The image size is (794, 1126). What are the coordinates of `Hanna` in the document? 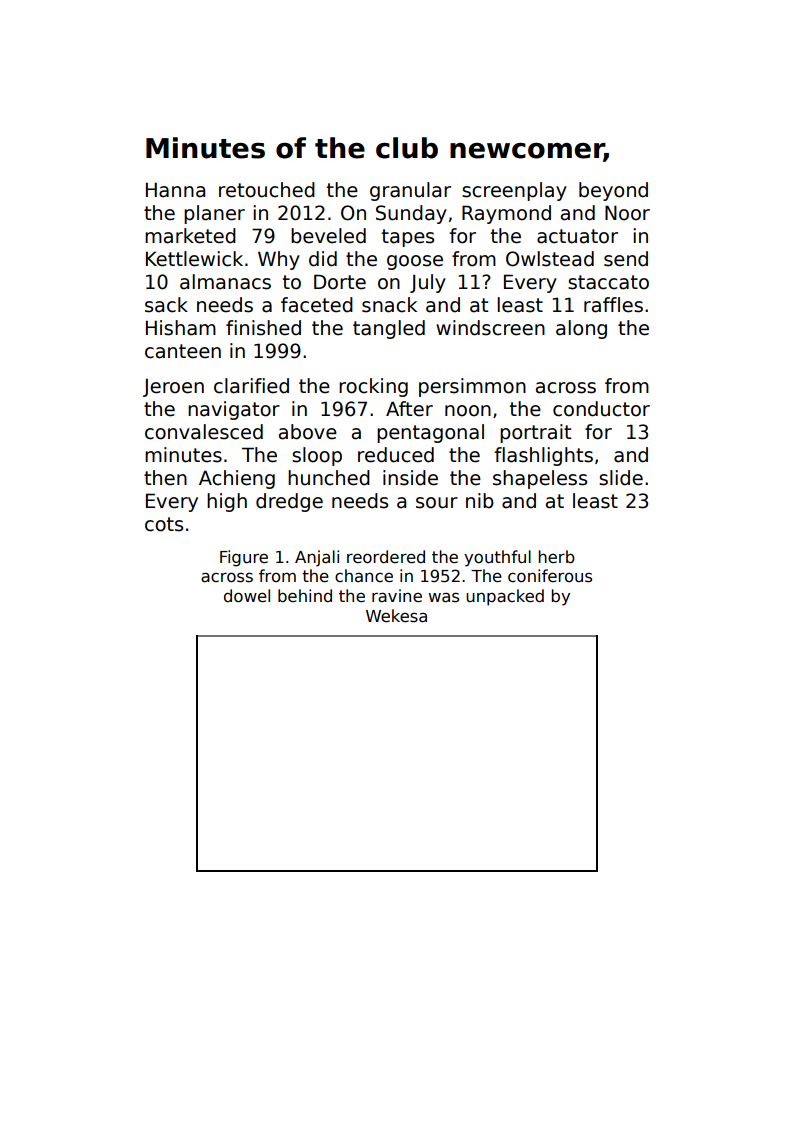 It's located at (175, 190).
